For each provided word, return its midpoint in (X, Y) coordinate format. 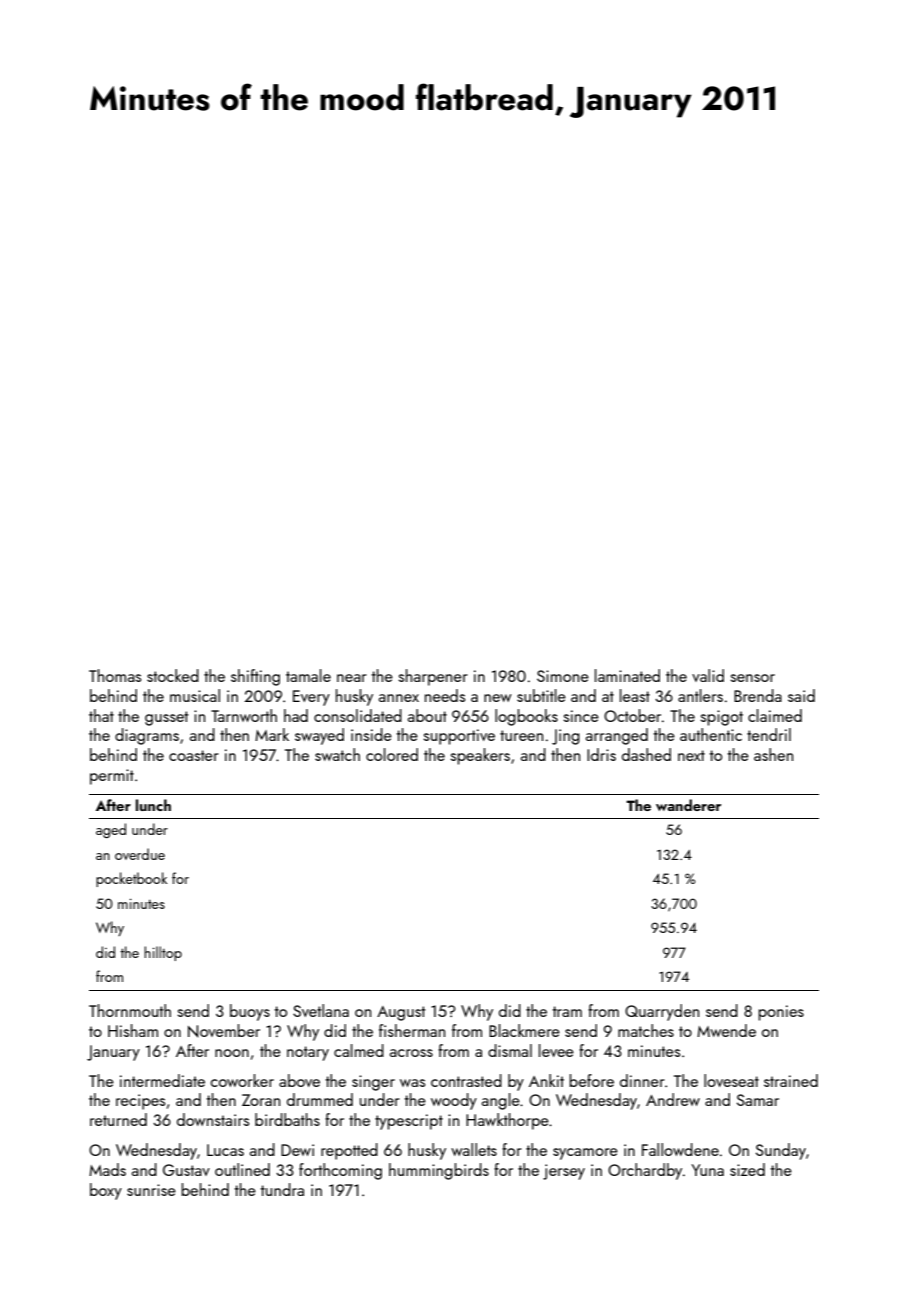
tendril (769, 734)
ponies (781, 1013)
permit (112, 777)
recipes (140, 1102)
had (296, 715)
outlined (242, 1169)
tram (567, 1011)
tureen (521, 735)
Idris (601, 754)
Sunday (781, 1151)
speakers (480, 756)
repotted (349, 1151)
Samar (758, 1100)
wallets (474, 1149)
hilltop (163, 953)
